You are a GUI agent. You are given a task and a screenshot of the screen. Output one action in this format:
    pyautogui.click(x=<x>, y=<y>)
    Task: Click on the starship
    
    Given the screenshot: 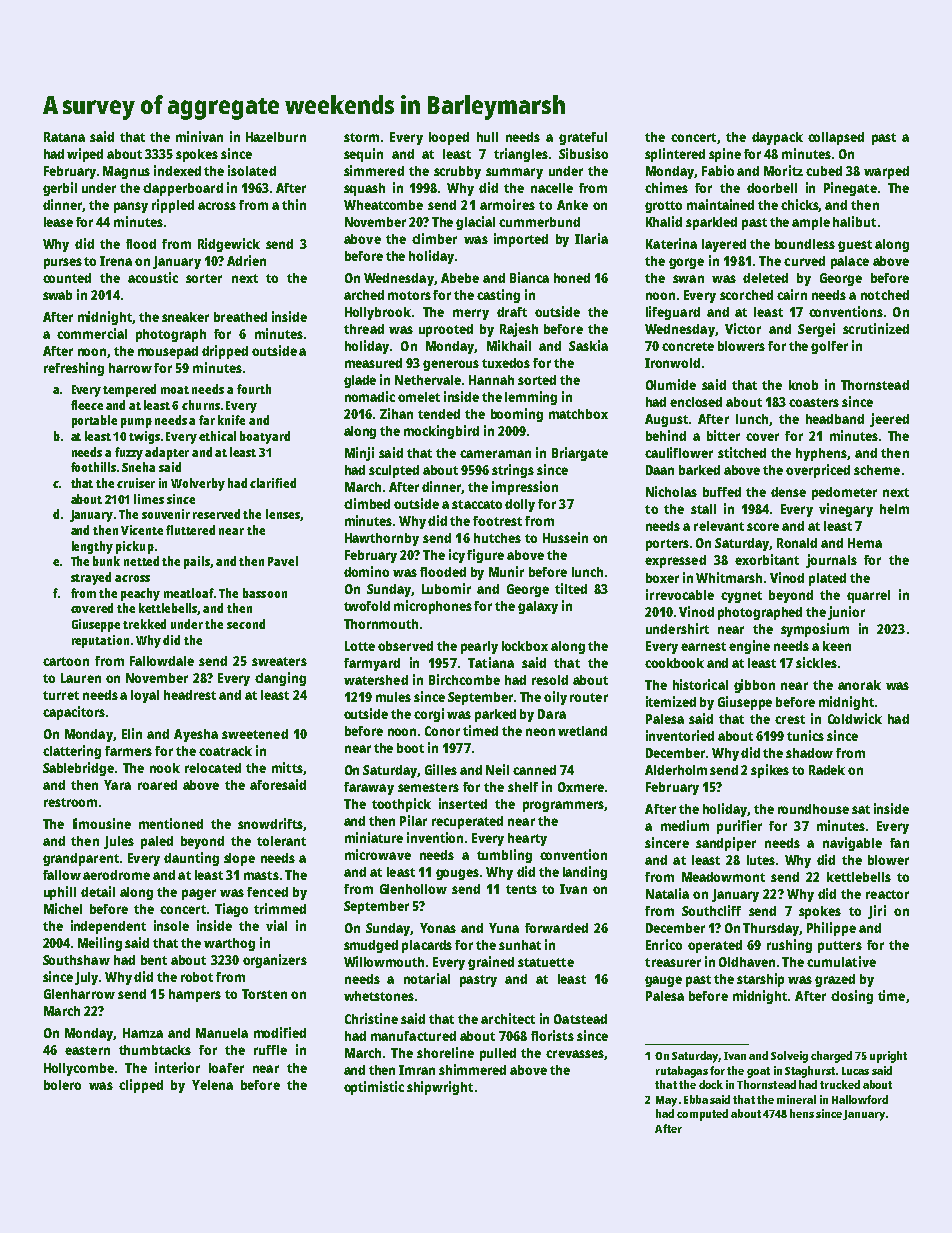 What is the action you would take?
    pyautogui.click(x=760, y=980)
